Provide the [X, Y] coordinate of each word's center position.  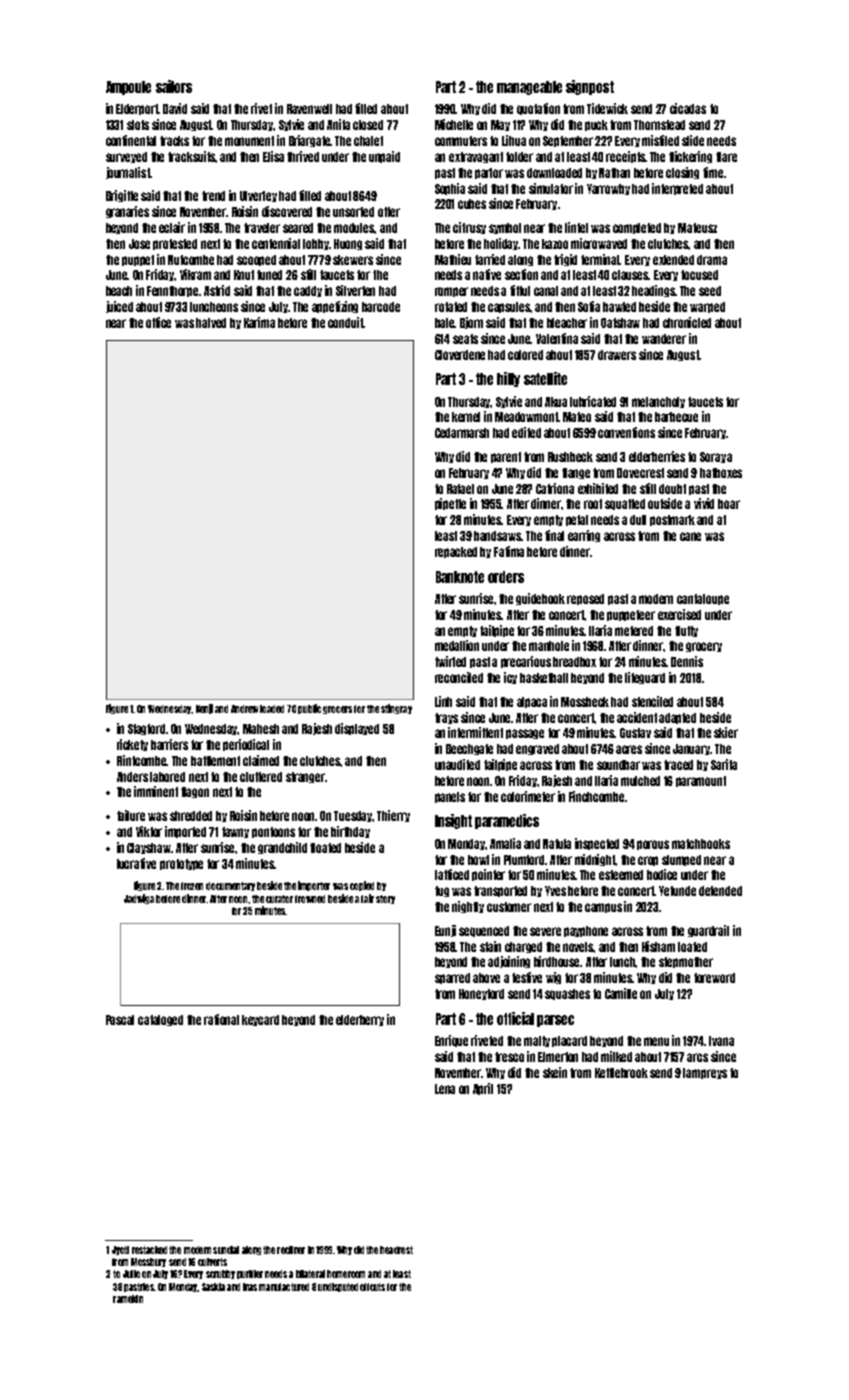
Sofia [589, 306]
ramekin [128, 1299]
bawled [619, 307]
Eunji [445, 931]
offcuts [372, 1287]
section [521, 274]
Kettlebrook [621, 1073]
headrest [396, 1250]
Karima [259, 322]
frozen [192, 886]
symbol [505, 228]
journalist [128, 173]
